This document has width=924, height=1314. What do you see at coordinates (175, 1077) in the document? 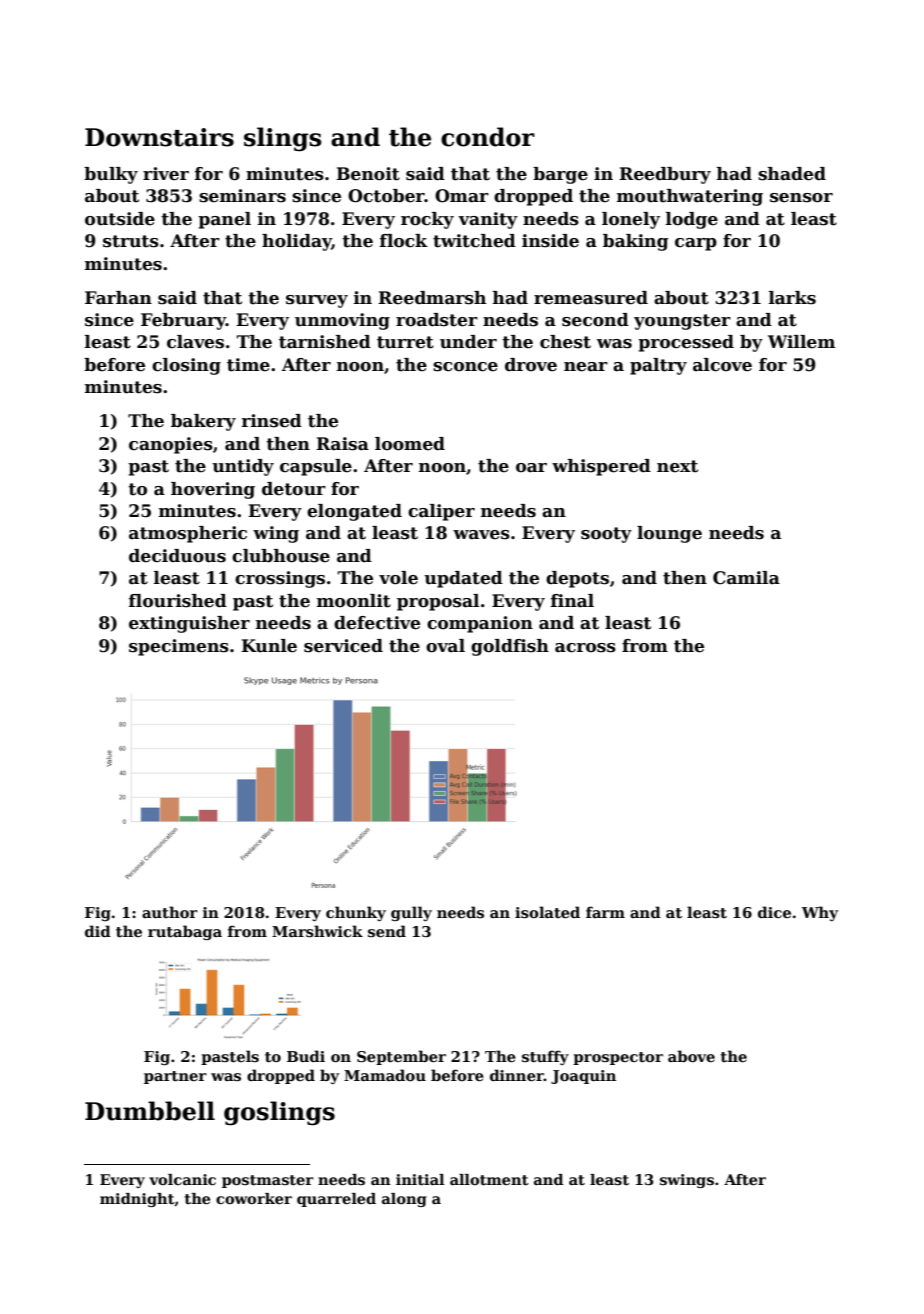
I see `partner` at bounding box center [175, 1077].
